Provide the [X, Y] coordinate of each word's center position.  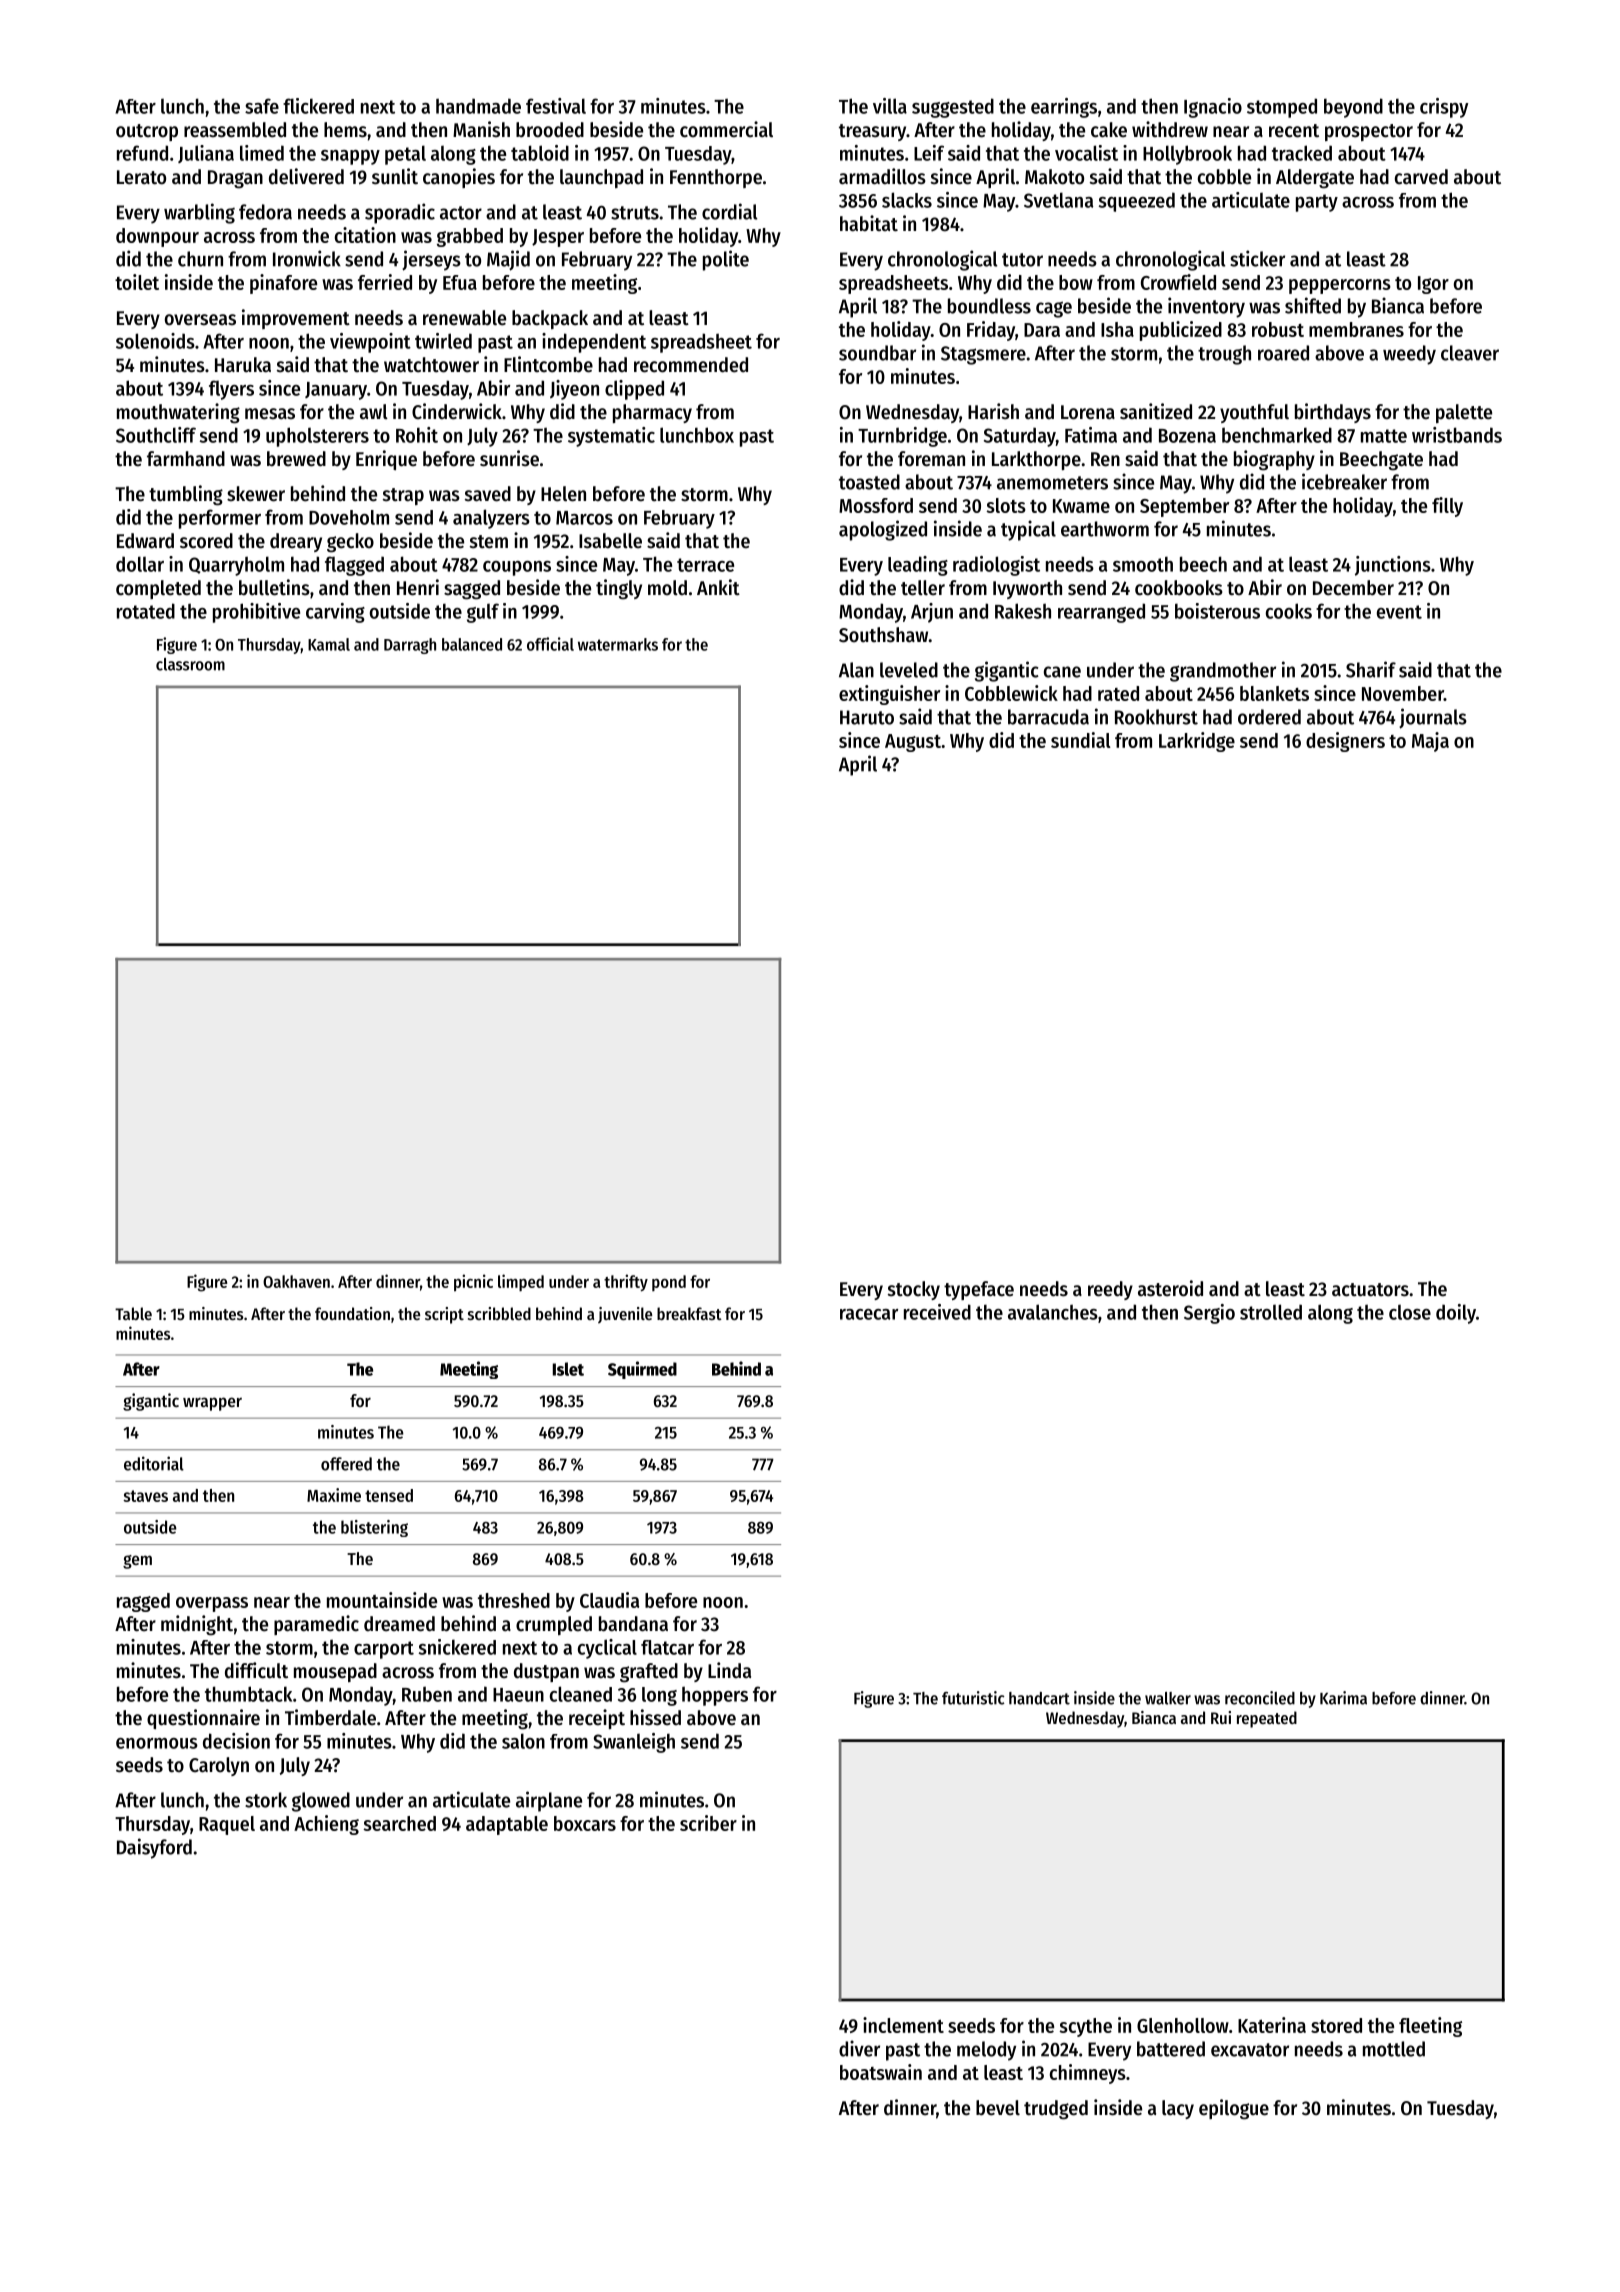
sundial [1081, 740]
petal [405, 155]
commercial [726, 129]
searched [399, 1823]
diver [859, 2048]
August [913, 743]
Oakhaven [296, 1281]
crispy [1444, 108]
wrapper [212, 1404]
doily [1456, 1314]
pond [669, 1283]
